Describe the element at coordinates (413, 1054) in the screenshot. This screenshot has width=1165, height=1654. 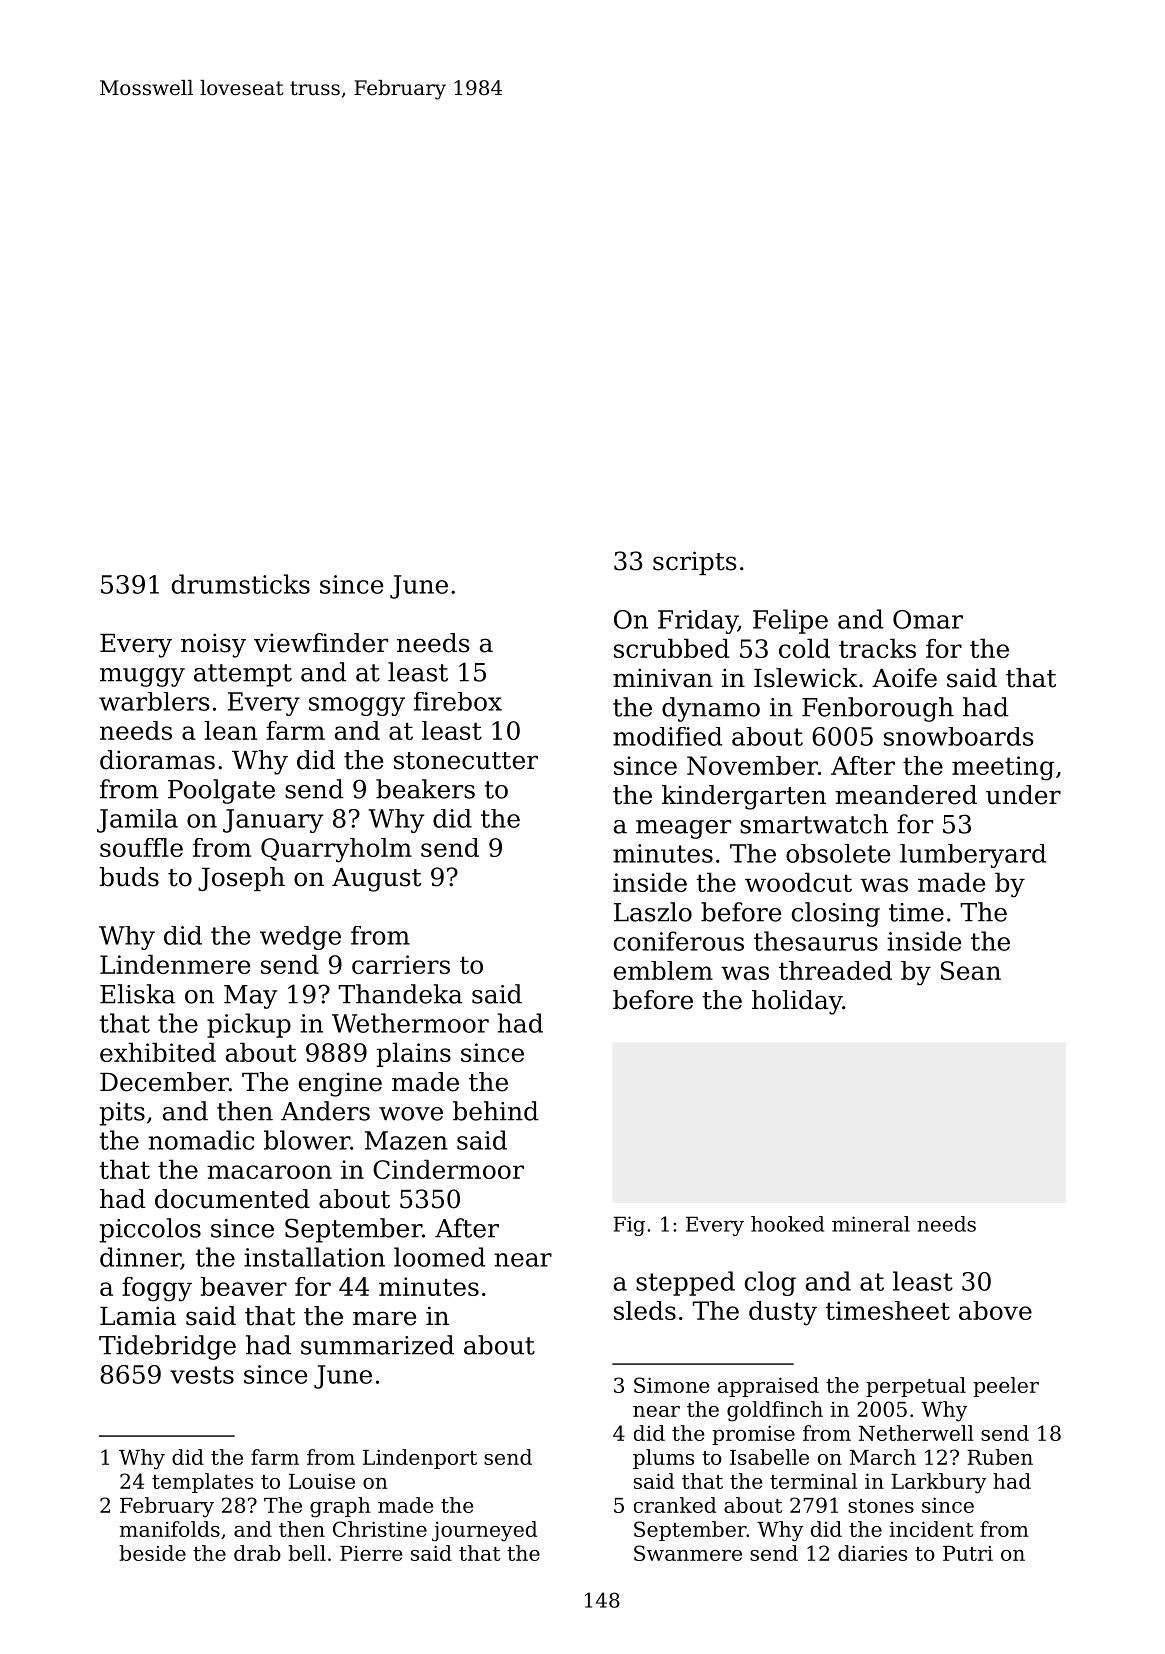
I see `plains` at that location.
